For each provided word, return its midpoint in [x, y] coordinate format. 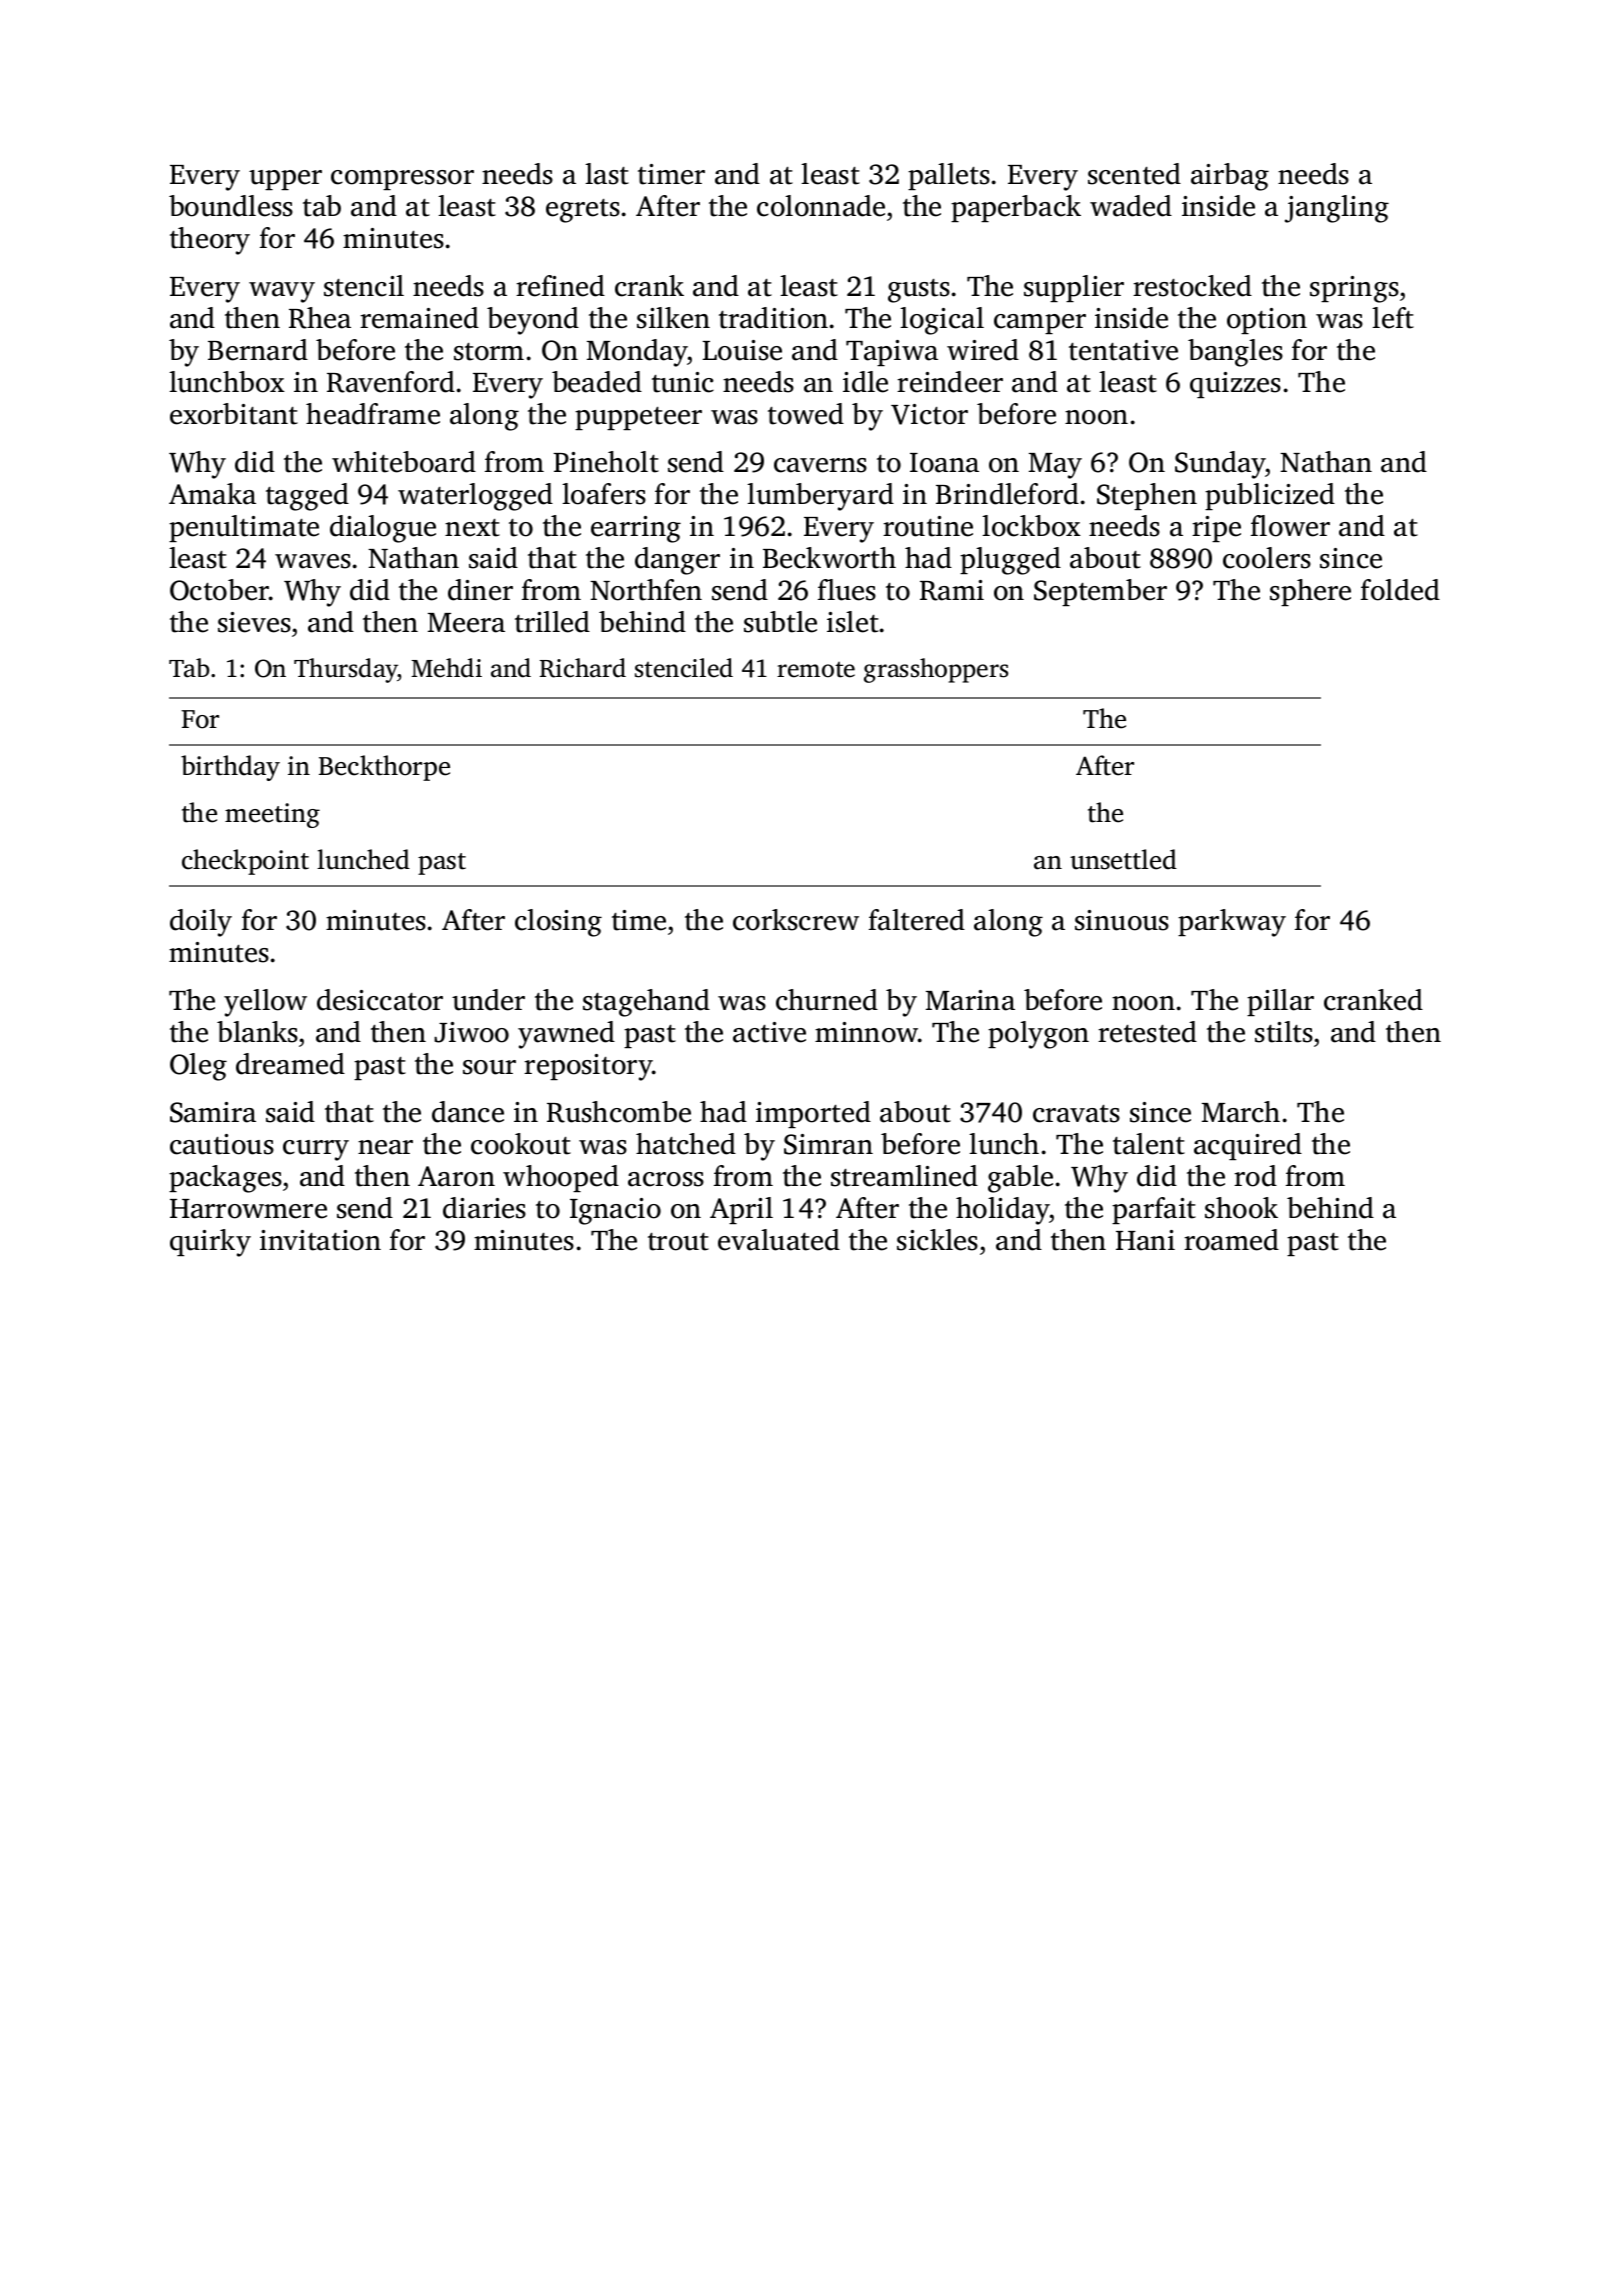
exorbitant [234, 414]
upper [285, 180]
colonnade [821, 206]
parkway [1232, 923]
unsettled [1123, 859]
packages [225, 1179]
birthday [230, 768]
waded [1131, 206]
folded [1400, 590]
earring [636, 529]
